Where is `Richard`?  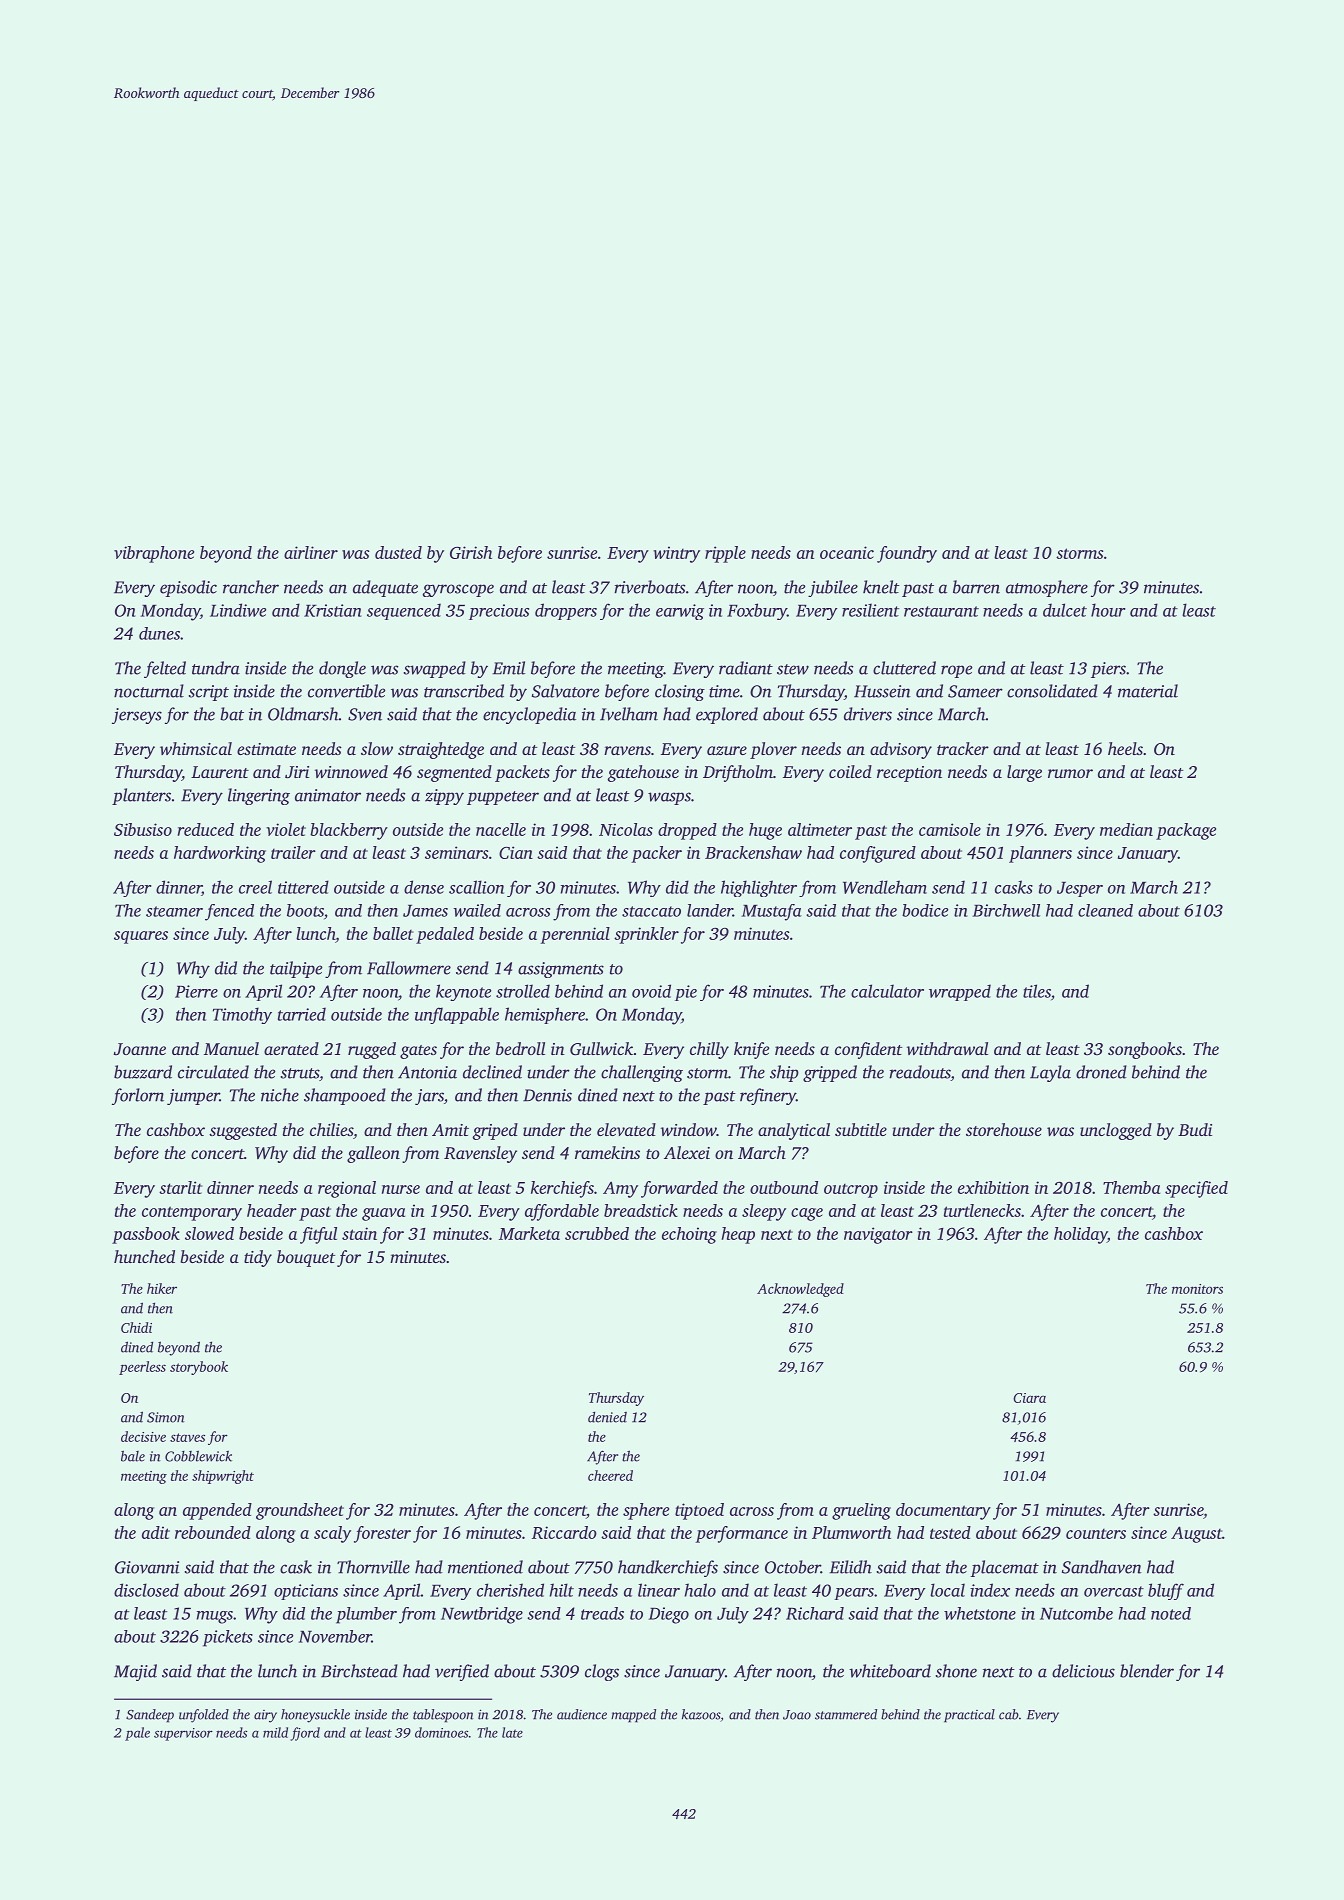
Richard is located at coordinates (815, 1613).
